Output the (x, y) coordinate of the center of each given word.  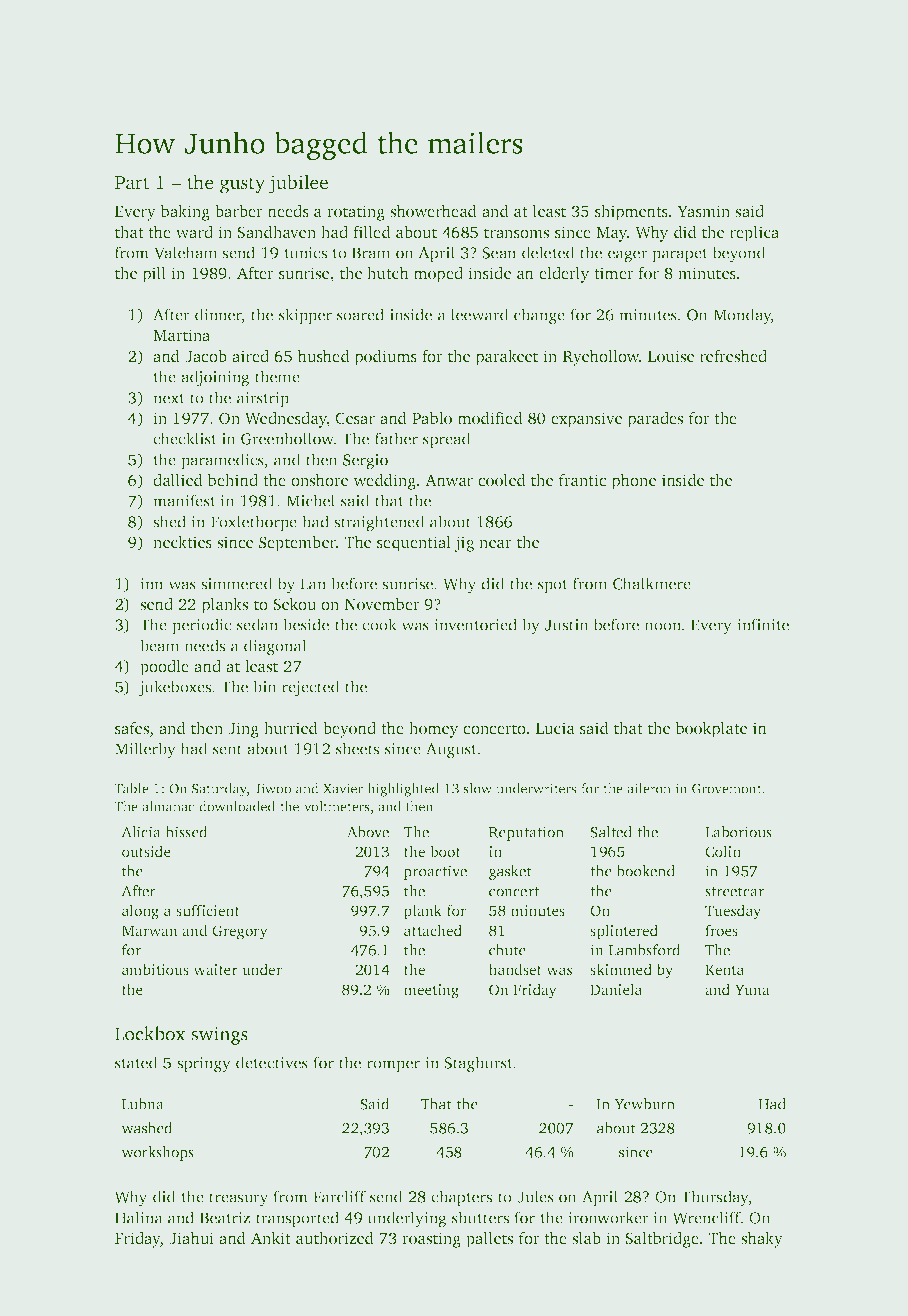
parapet (680, 255)
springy (204, 1065)
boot (445, 851)
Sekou (294, 604)
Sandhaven (276, 232)
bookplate (711, 730)
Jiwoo (272, 788)
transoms (516, 233)
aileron (649, 788)
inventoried (475, 624)
